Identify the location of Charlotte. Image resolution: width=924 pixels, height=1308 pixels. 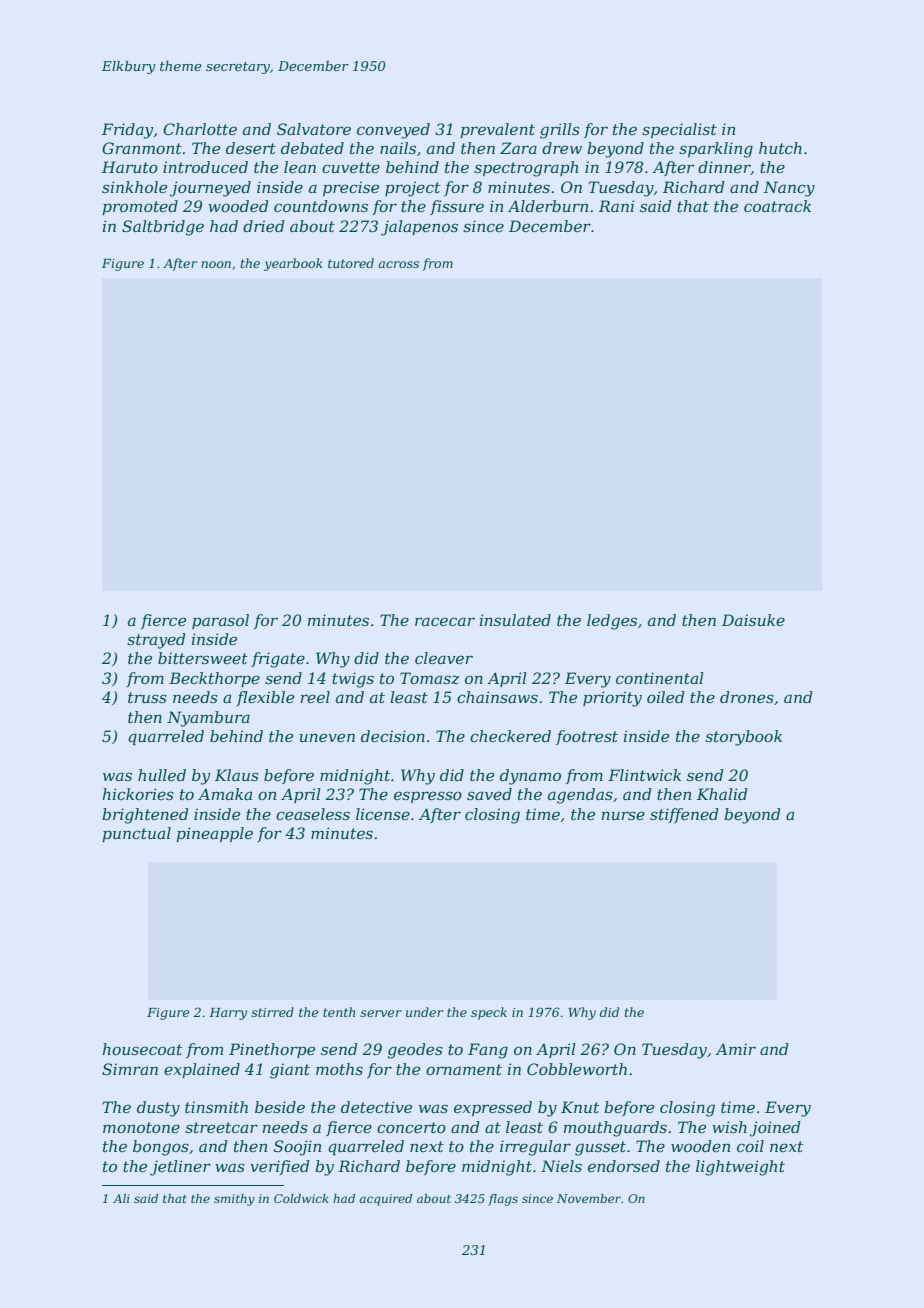
(200, 129).
